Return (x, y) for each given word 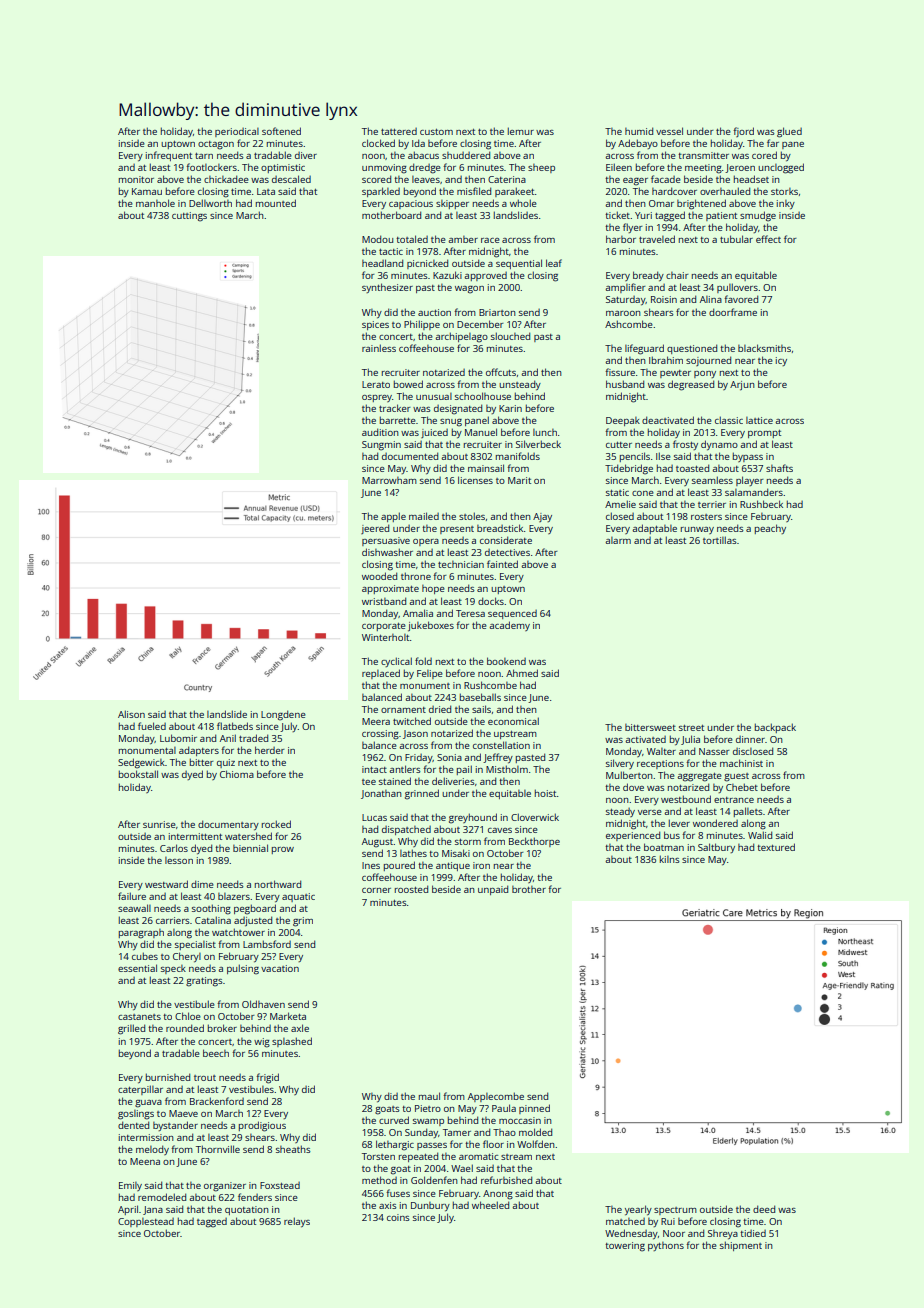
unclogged (781, 168)
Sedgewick (141, 763)
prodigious (262, 1126)
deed (764, 1209)
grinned (422, 794)
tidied (753, 1233)
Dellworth (210, 203)
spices (375, 325)
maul (429, 1096)
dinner (750, 739)
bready (648, 276)
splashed (292, 1042)
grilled (131, 1029)
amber (463, 239)
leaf (554, 263)
